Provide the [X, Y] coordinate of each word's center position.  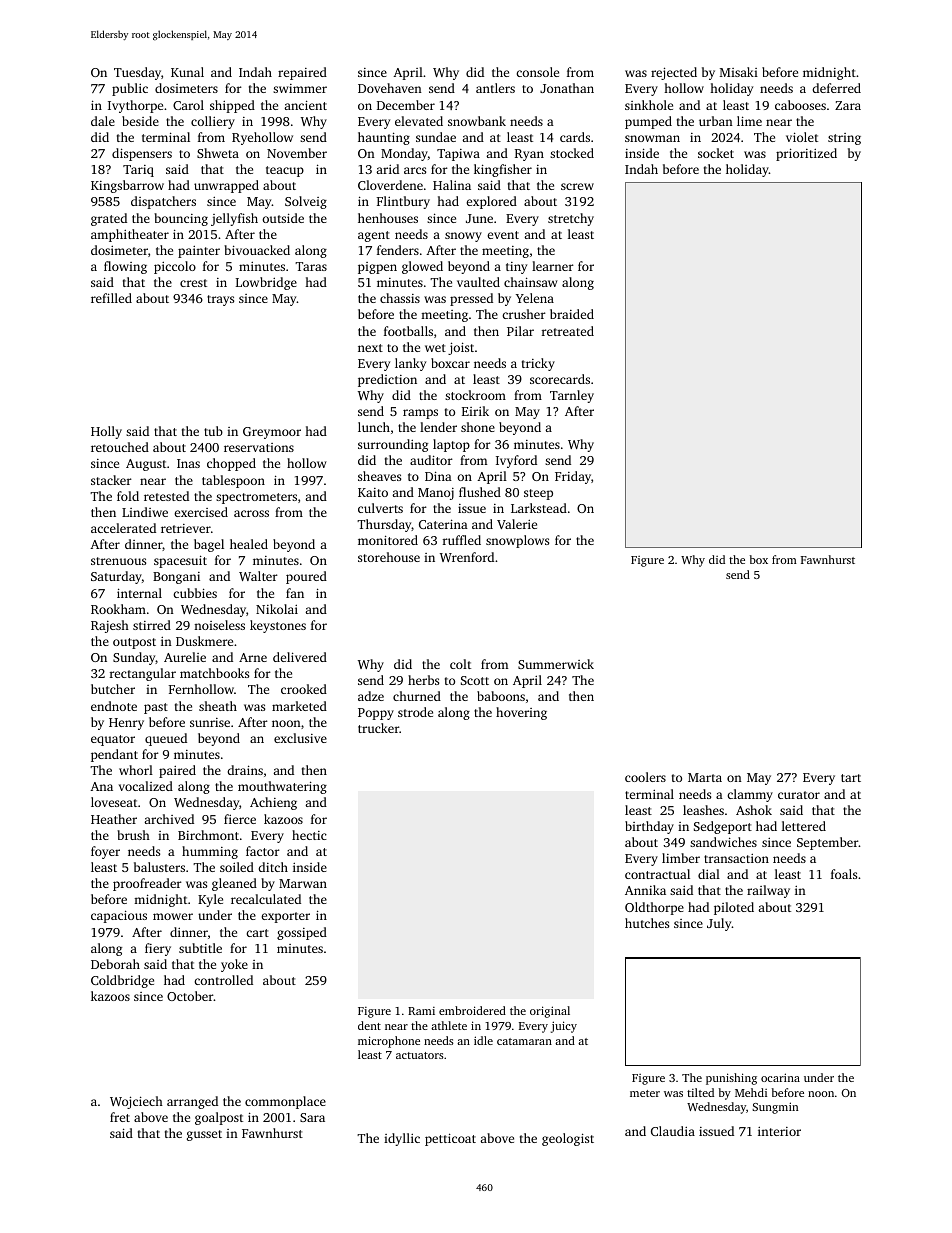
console [537, 72]
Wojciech [136, 1102]
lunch [374, 427]
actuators [420, 1055]
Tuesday [137, 73]
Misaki [739, 72]
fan [295, 593]
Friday [573, 477]
